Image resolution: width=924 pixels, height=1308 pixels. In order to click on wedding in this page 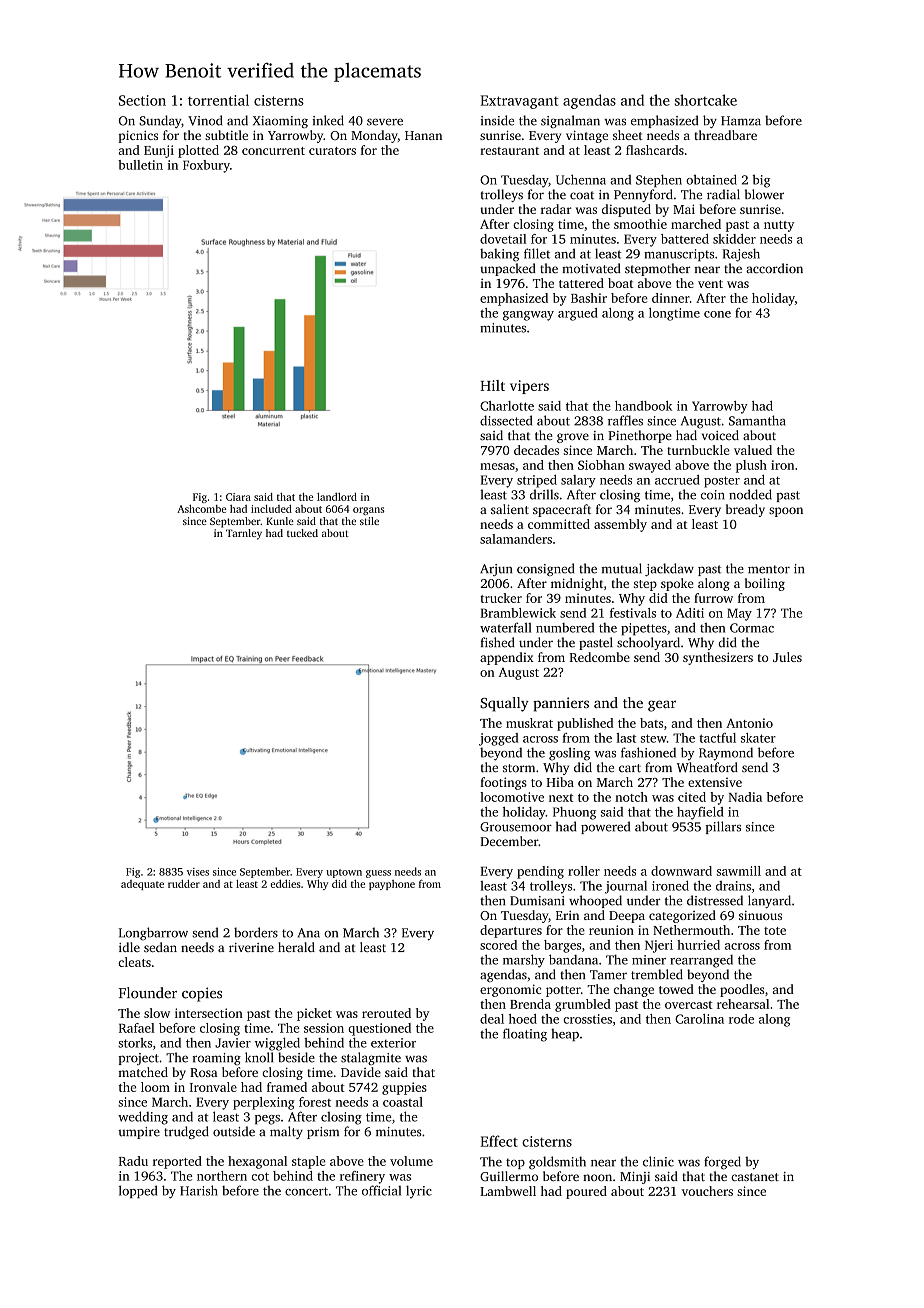, I will do `click(143, 1118)`.
